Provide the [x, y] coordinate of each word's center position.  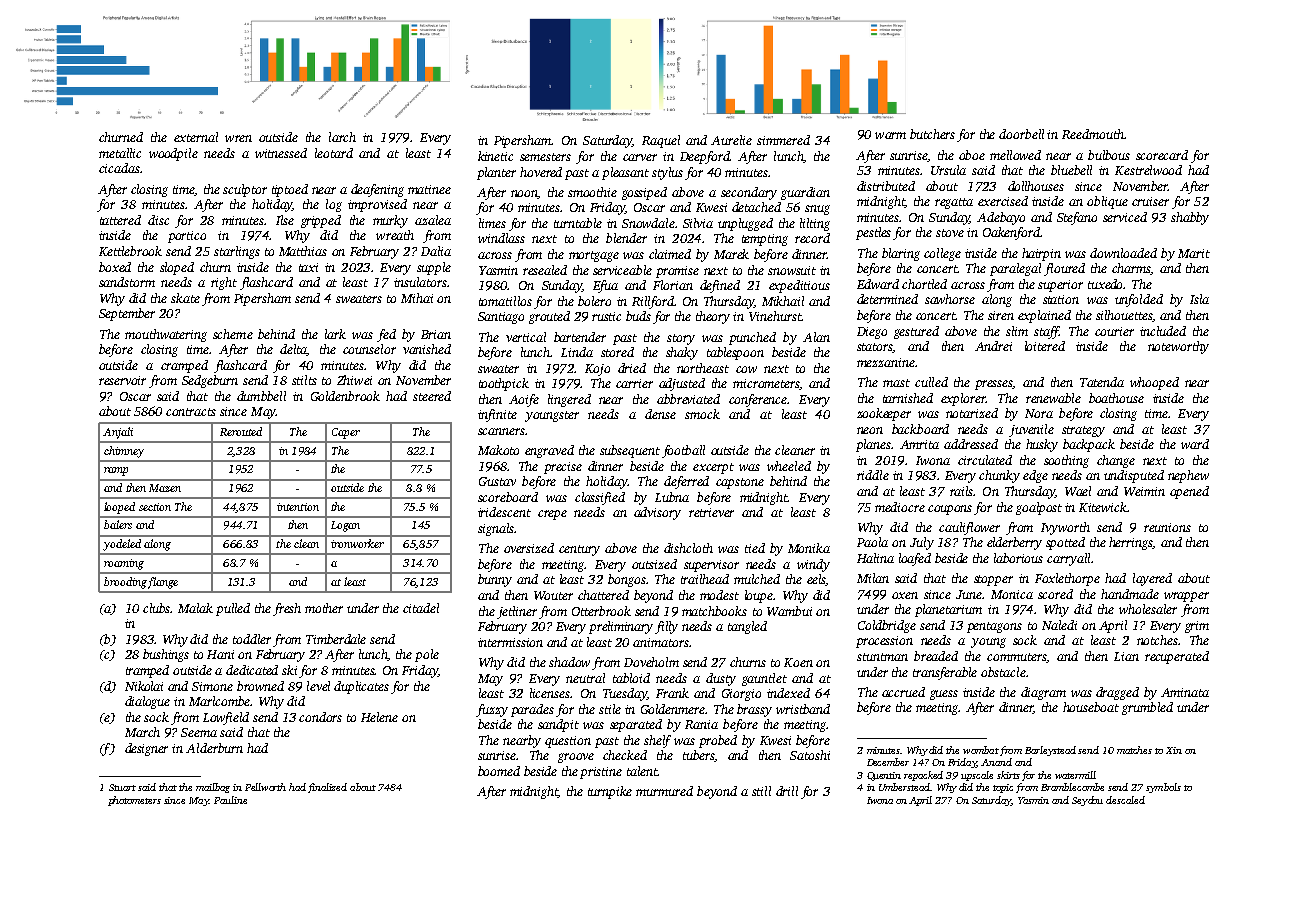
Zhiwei [354, 380]
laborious [1018, 558]
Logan [345, 526]
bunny [495, 580]
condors [320, 717]
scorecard [1162, 155]
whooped [1154, 383]
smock [702, 414]
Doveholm [651, 662]
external [196, 137]
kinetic [495, 156]
